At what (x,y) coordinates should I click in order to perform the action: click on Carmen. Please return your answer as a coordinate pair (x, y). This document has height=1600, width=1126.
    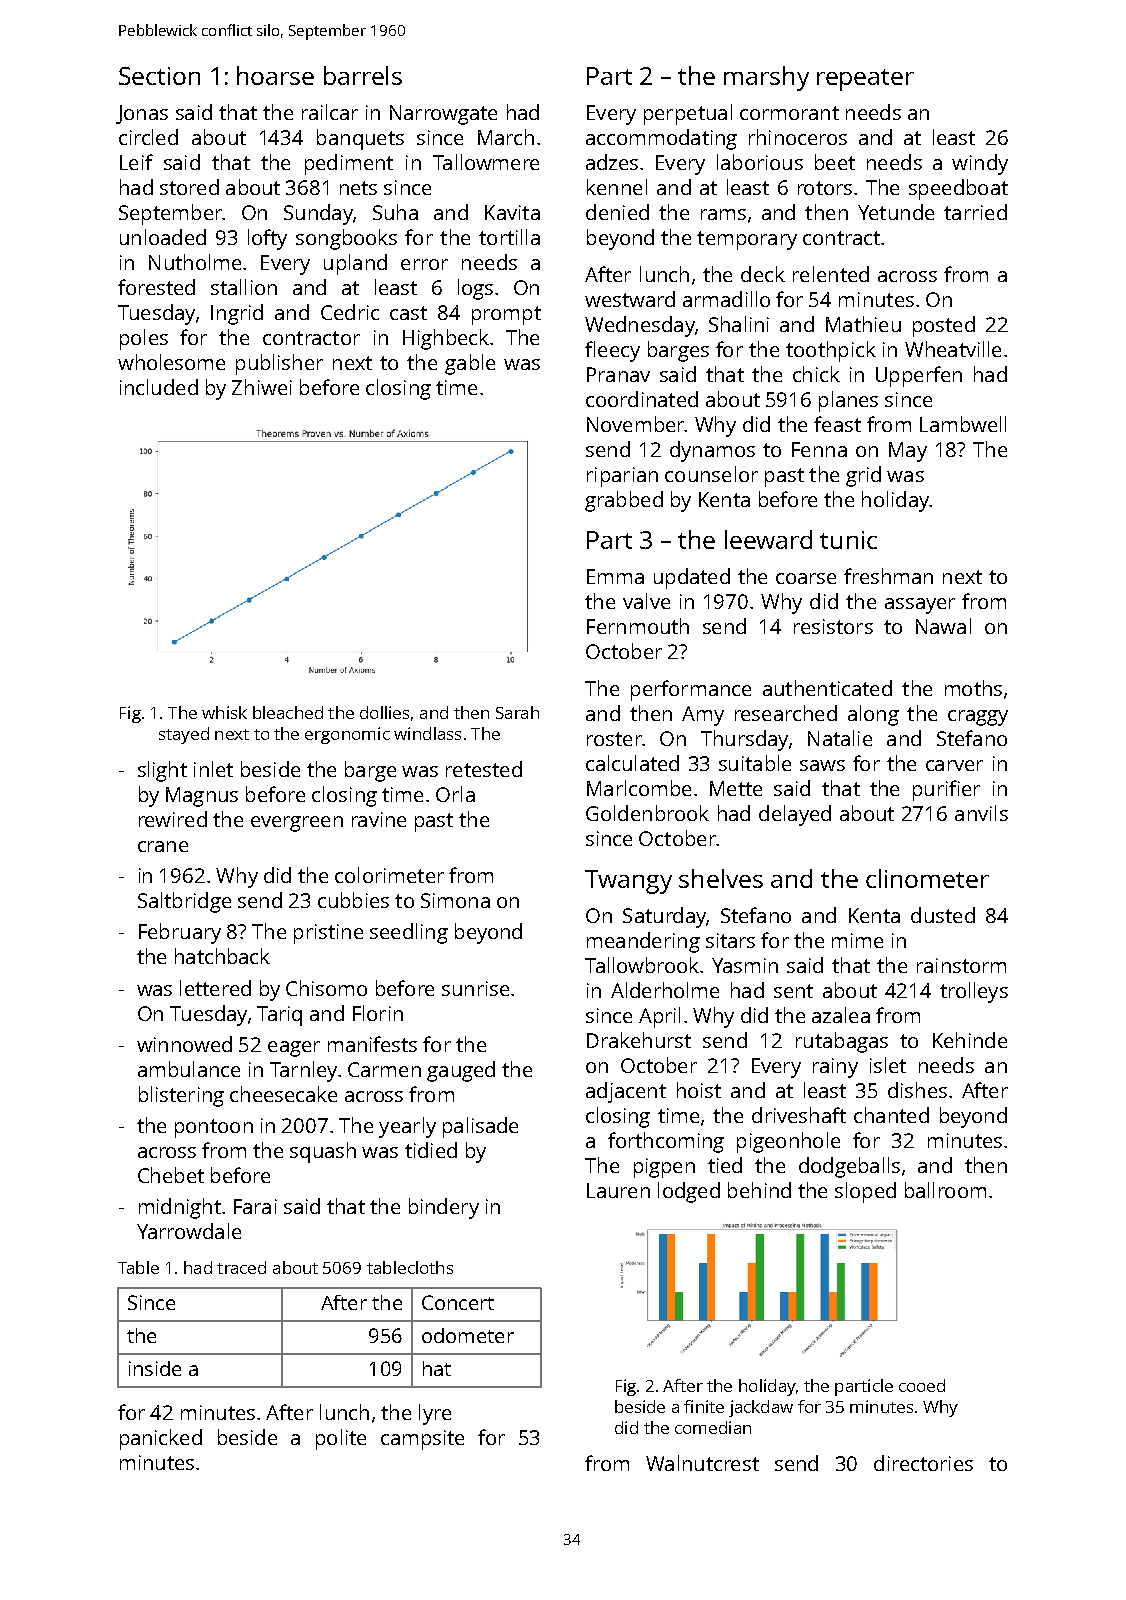
    Looking at the image, I should click on (384, 1069).
